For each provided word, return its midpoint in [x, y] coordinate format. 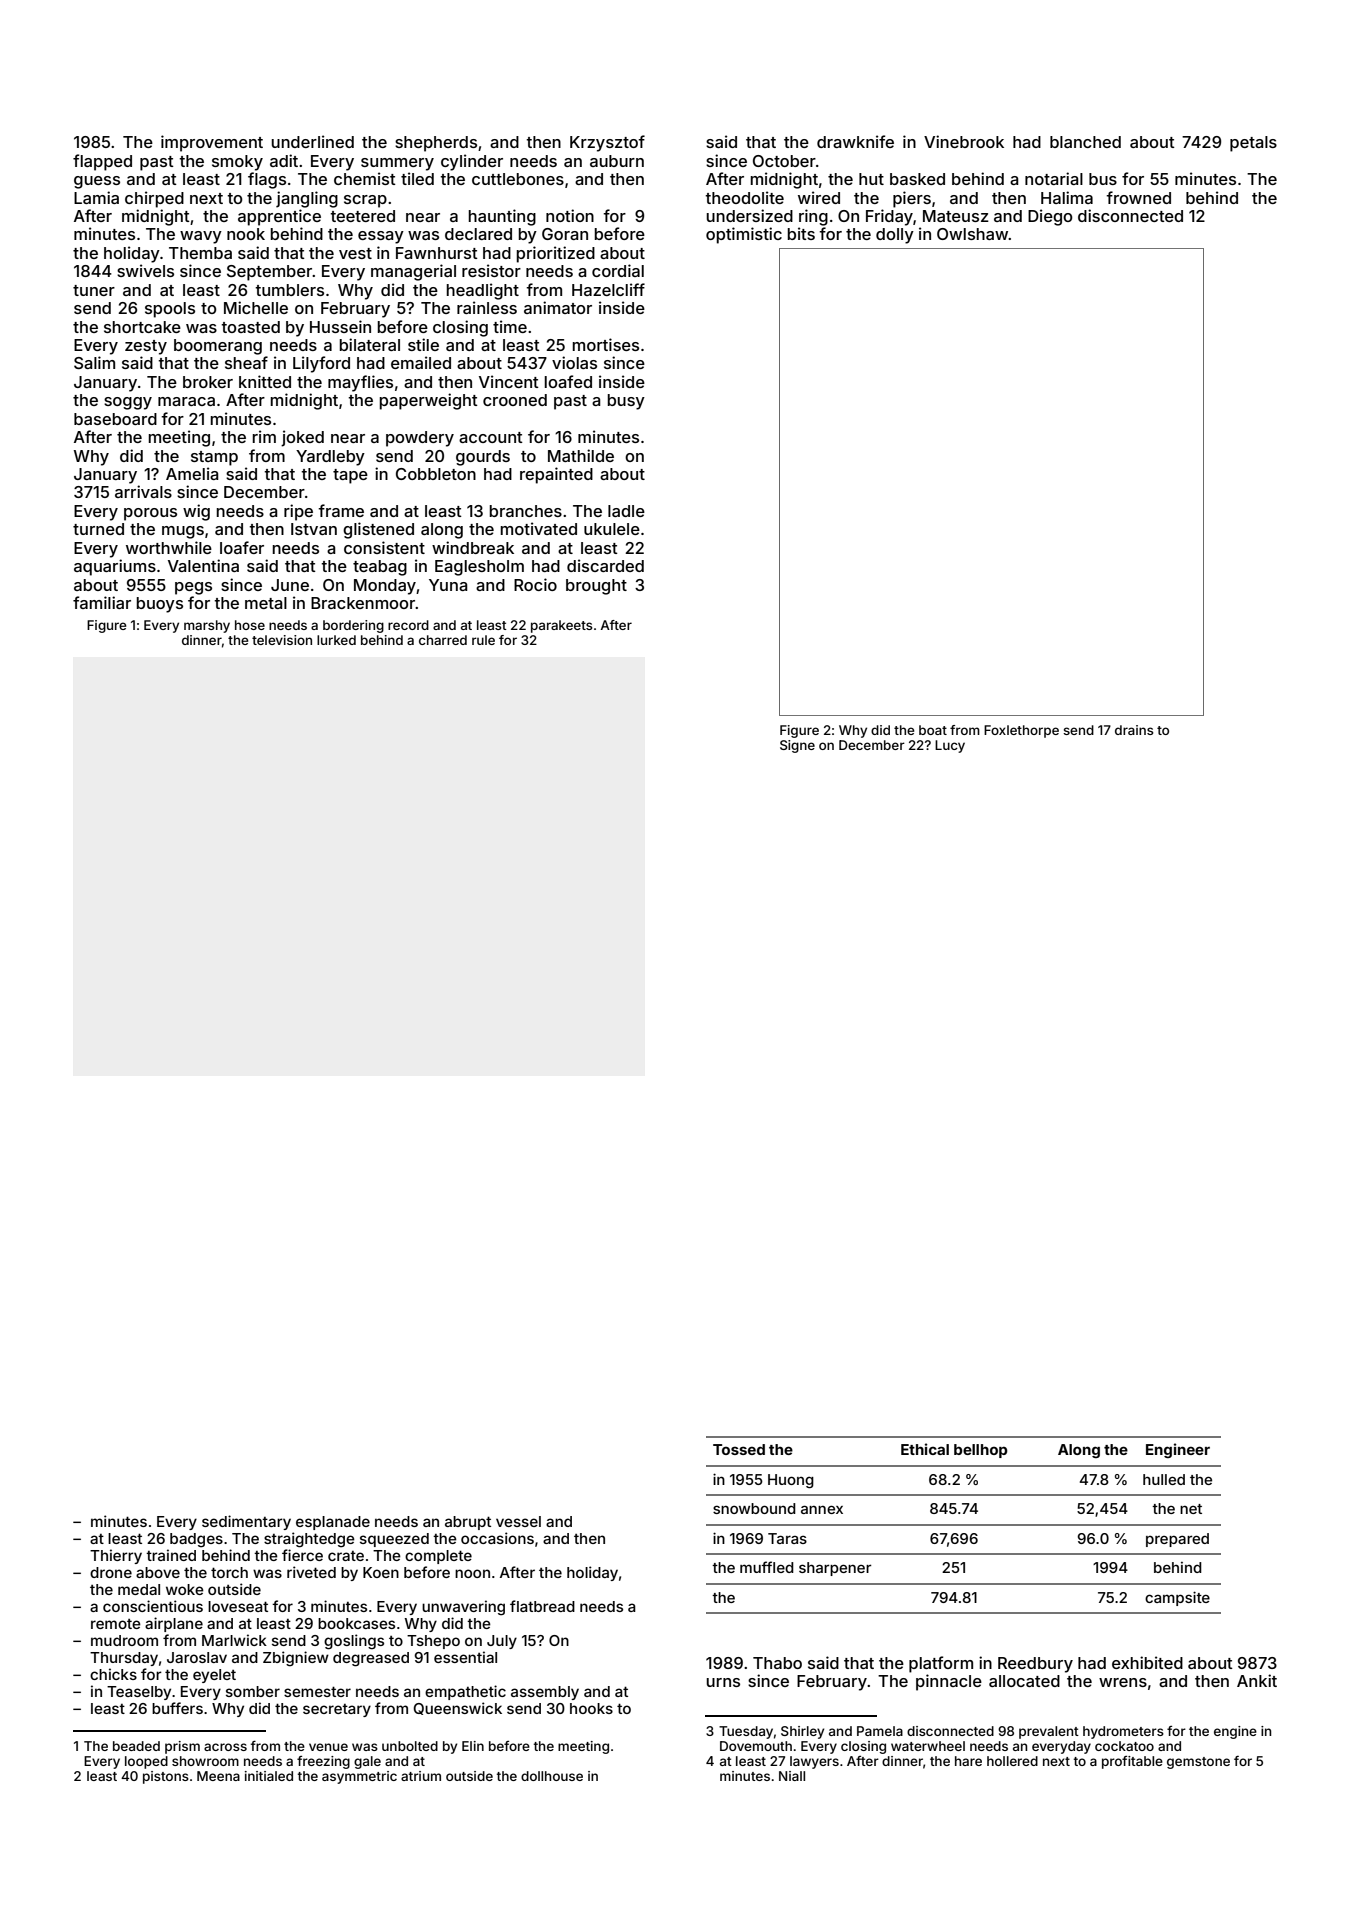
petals [1253, 144]
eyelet [214, 1676]
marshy [207, 626]
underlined [313, 141]
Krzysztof [607, 143]
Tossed [739, 1449]
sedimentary [246, 1522]
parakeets [562, 626]
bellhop [981, 1451]
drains [1134, 730]
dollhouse [552, 1776]
